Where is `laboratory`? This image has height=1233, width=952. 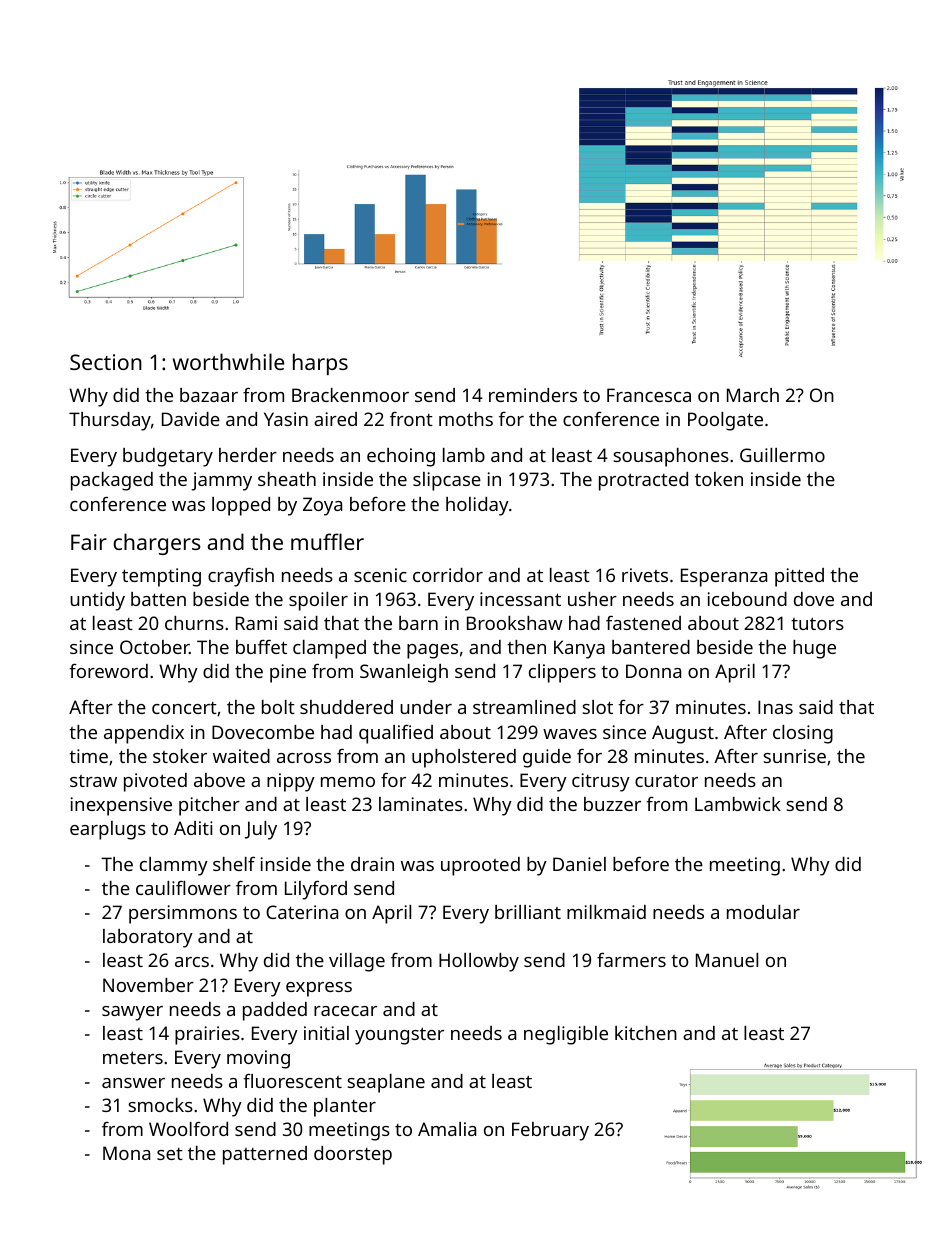 laboratory is located at coordinates (148, 938).
